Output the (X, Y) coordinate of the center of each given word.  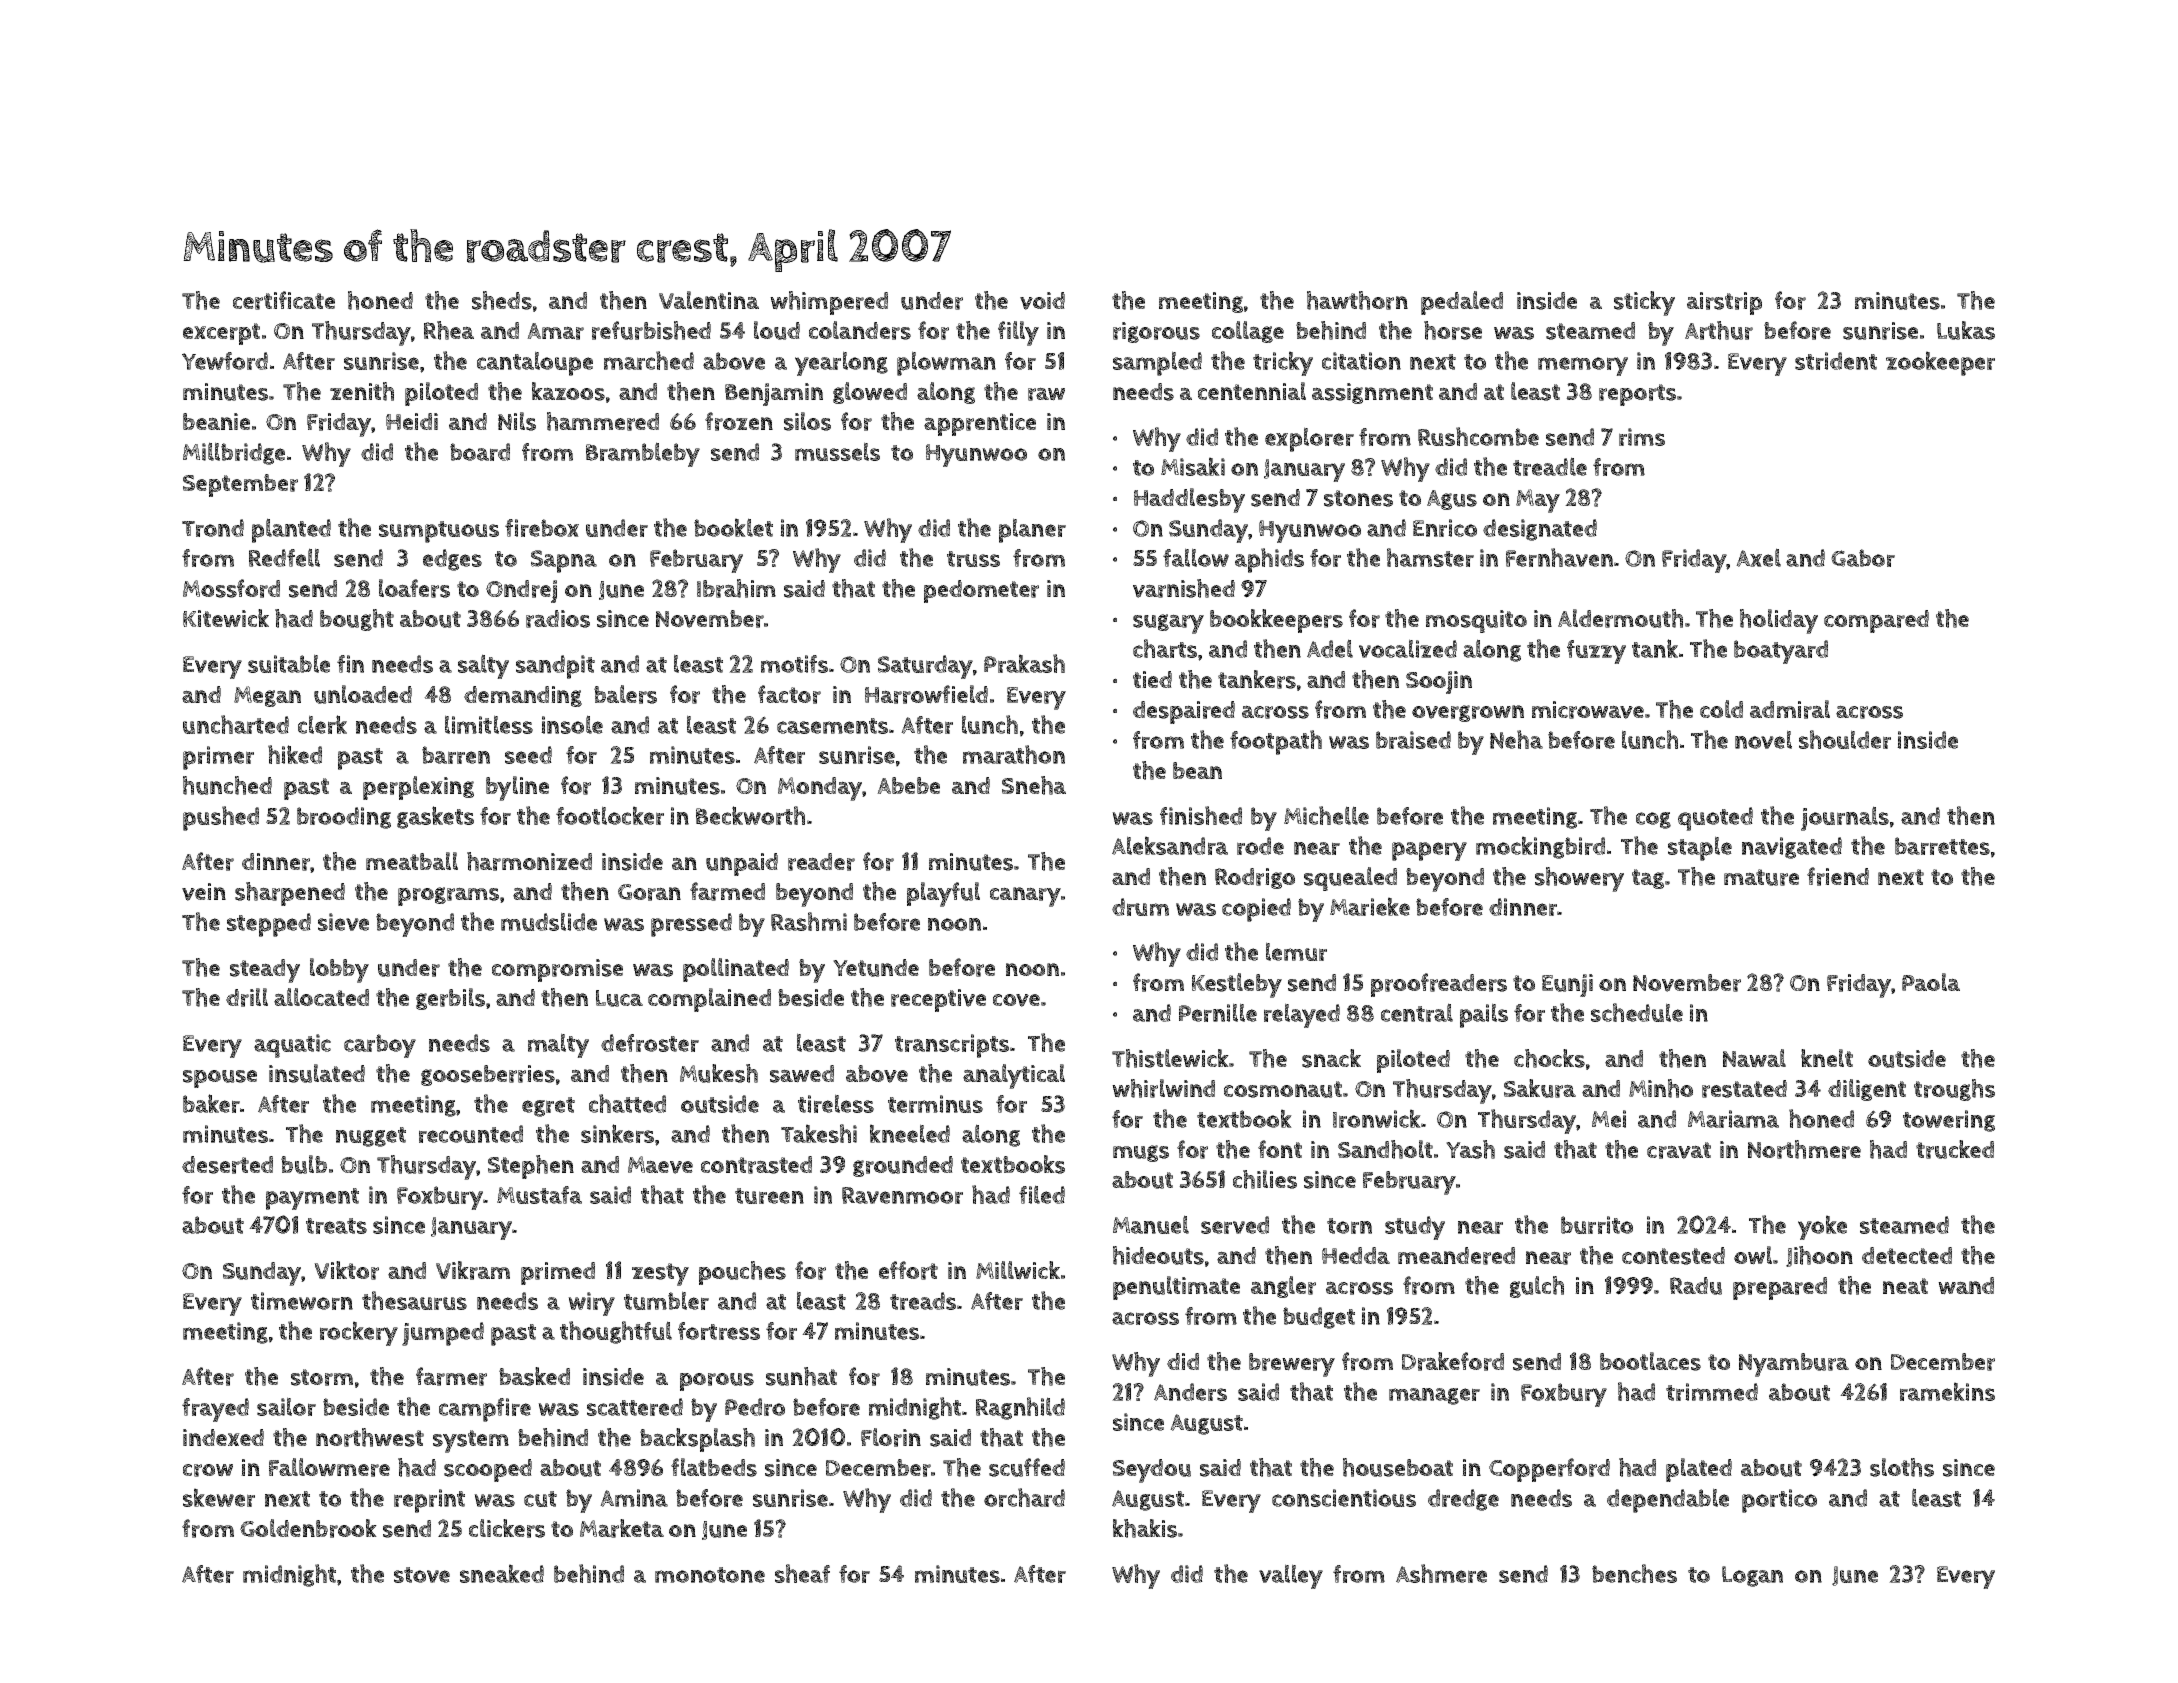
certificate (284, 300)
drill (247, 997)
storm (322, 1377)
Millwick (1018, 1270)
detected (1907, 1255)
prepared (1780, 1288)
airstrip (1724, 303)
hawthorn (1357, 300)
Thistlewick (1170, 1058)
